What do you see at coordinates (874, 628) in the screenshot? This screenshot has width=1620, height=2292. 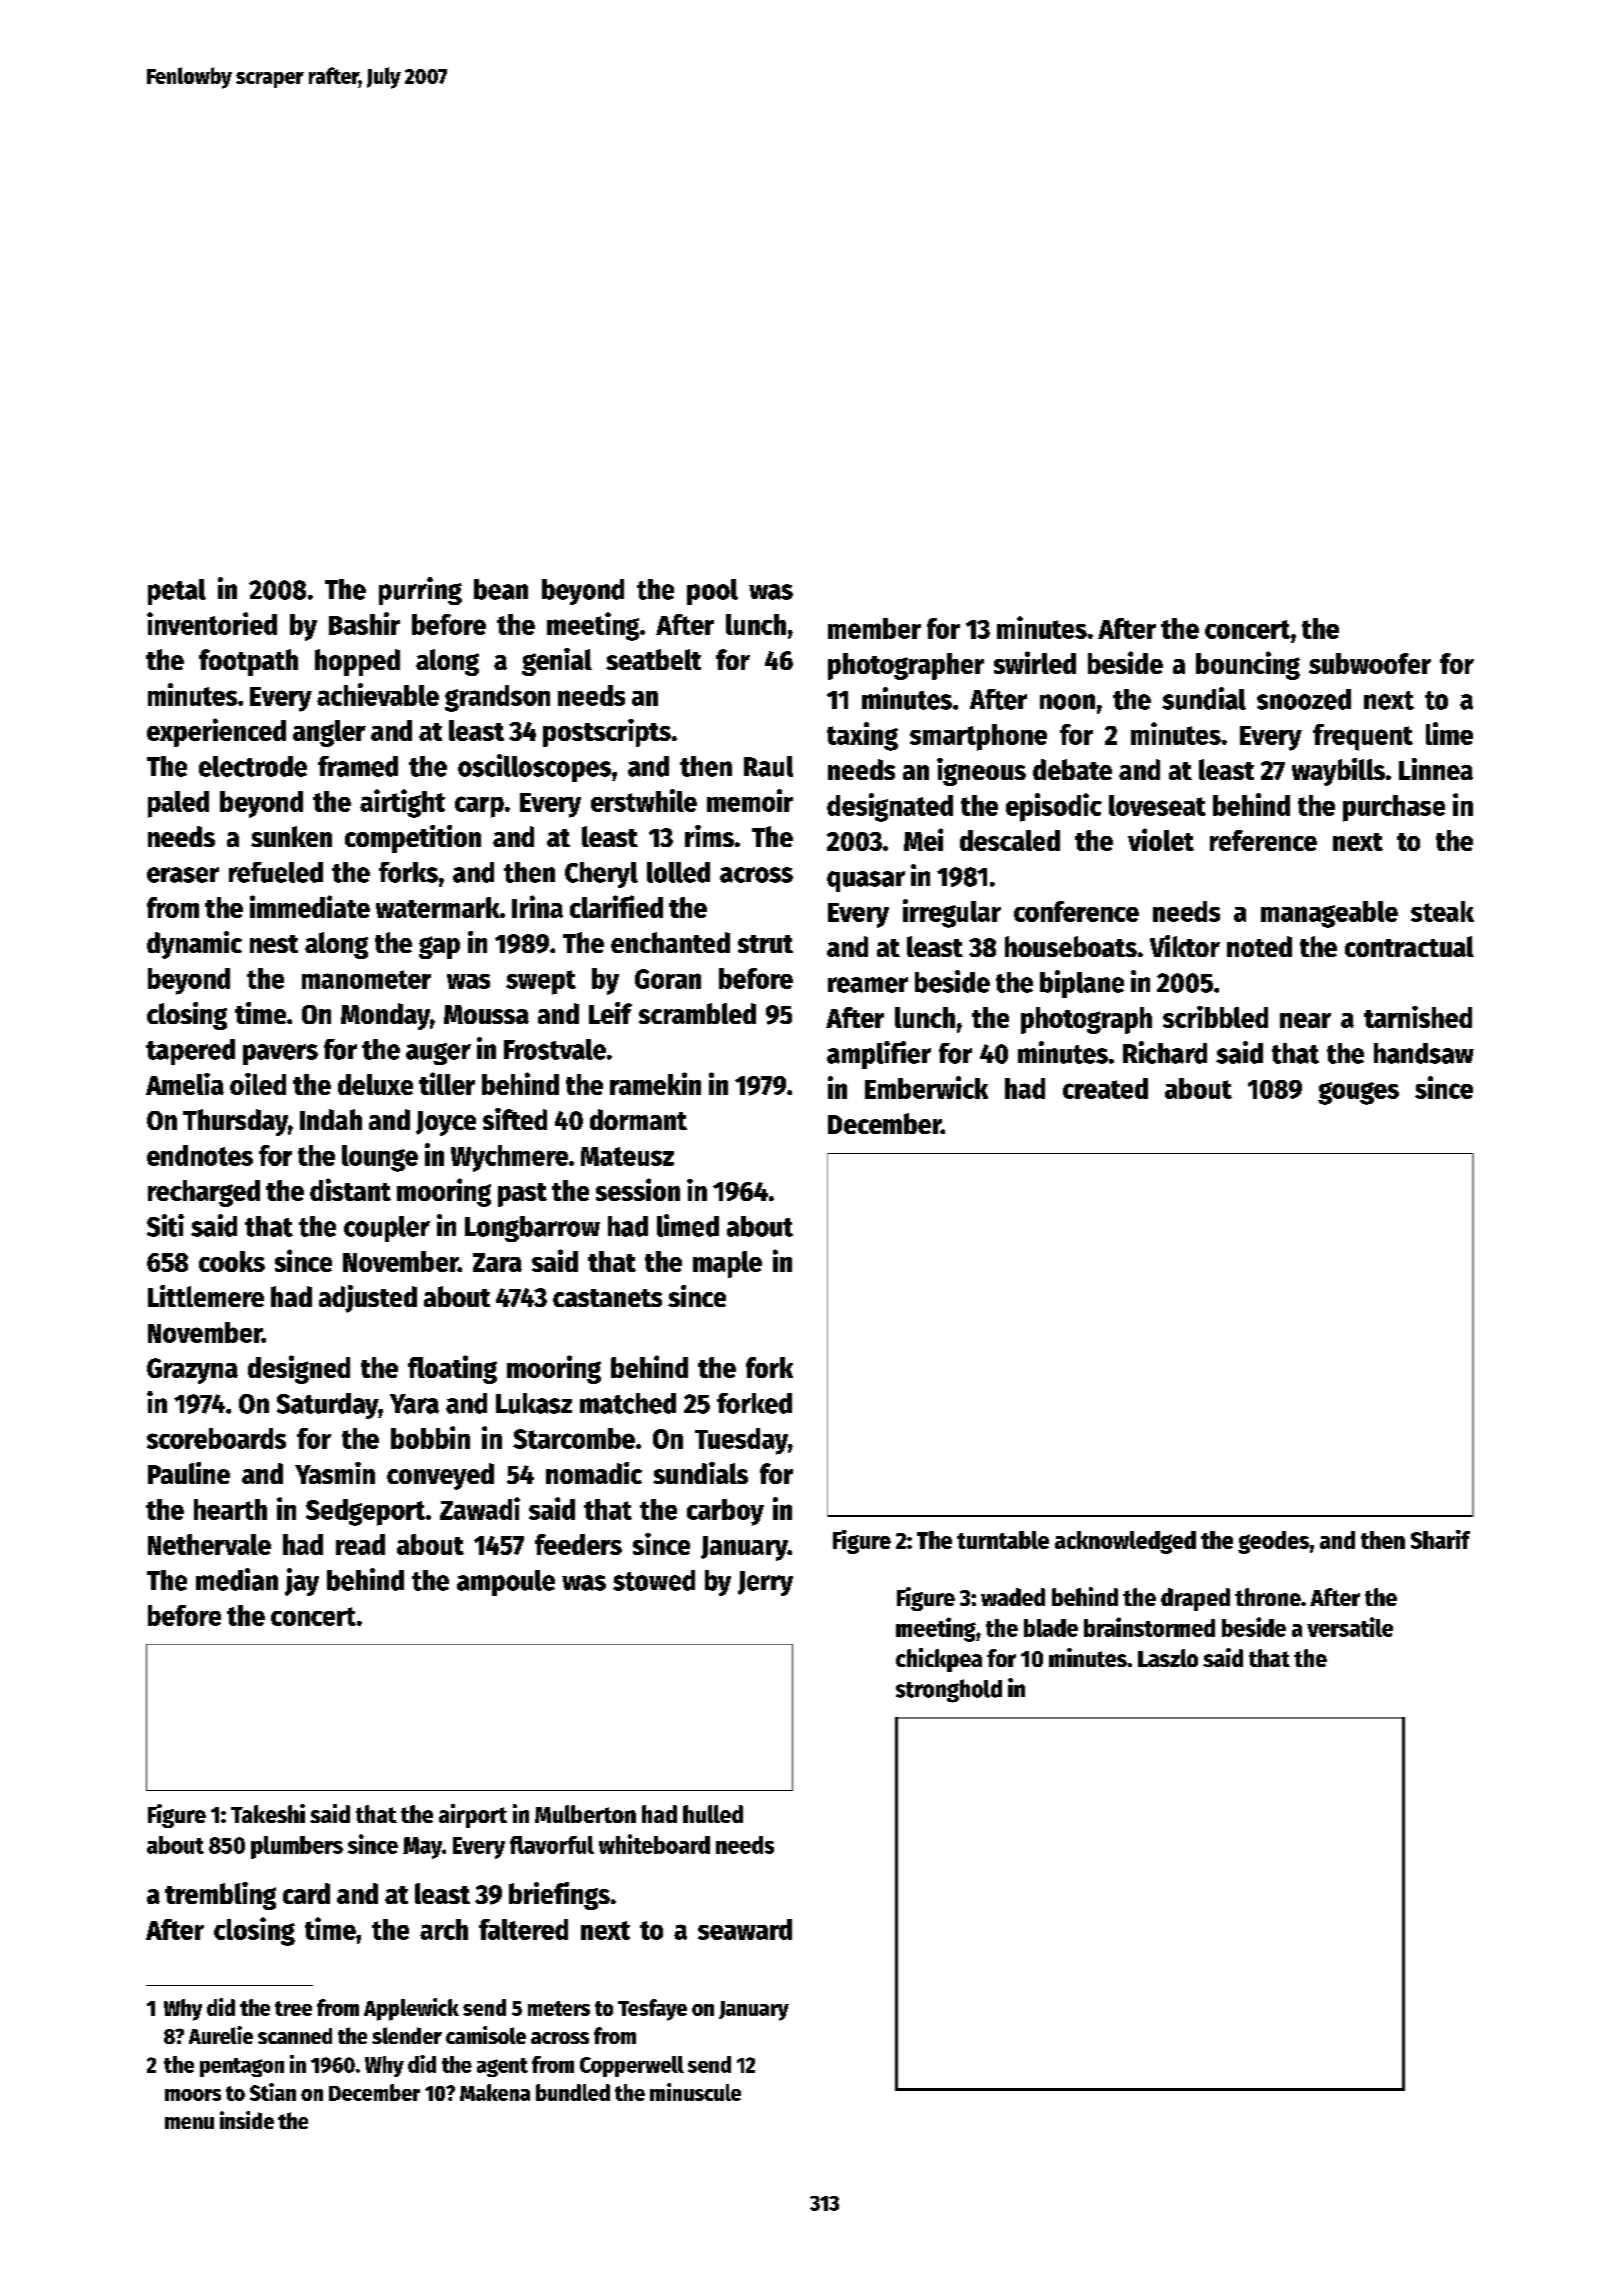 I see `member` at bounding box center [874, 628].
